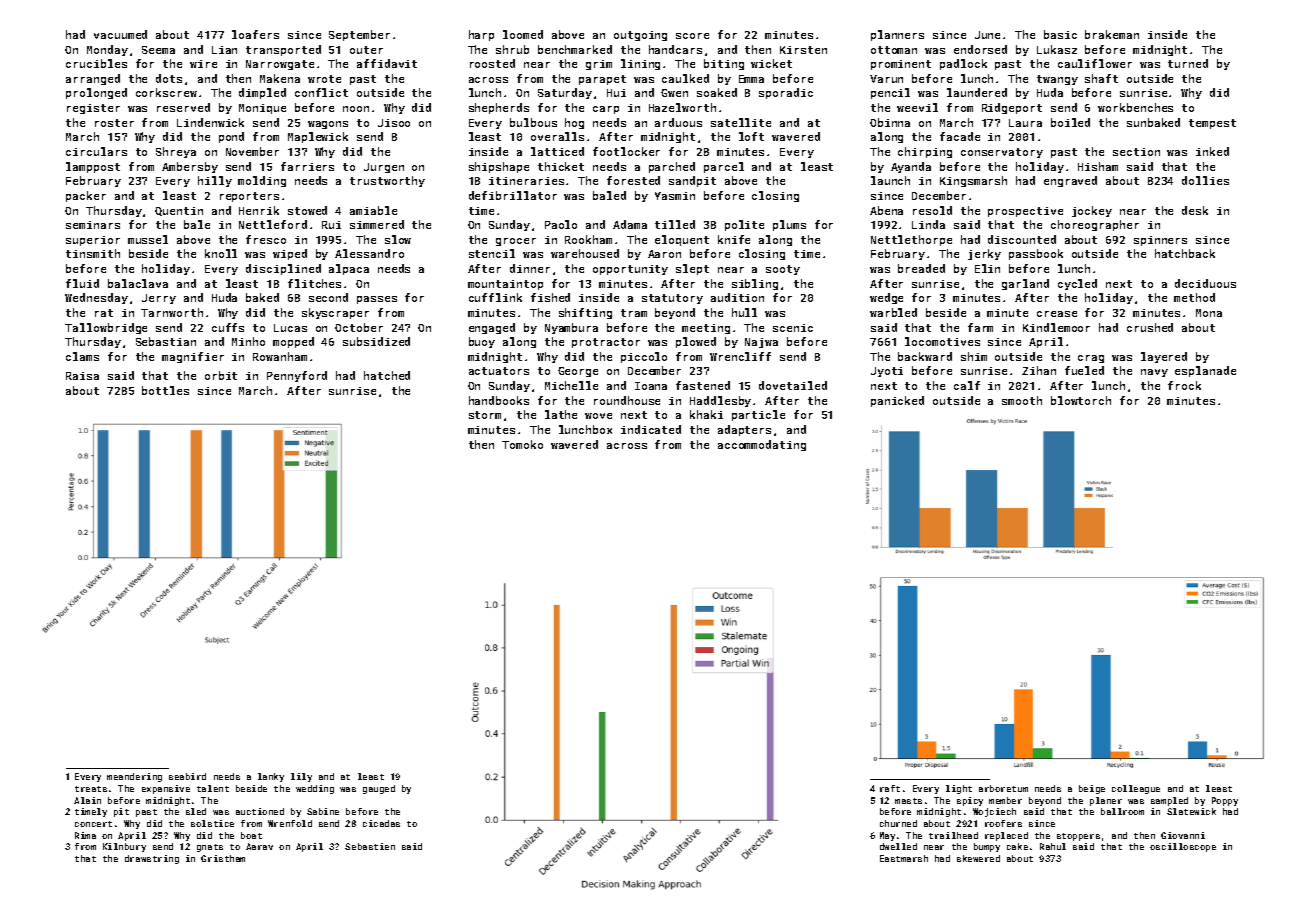 This document has height=924, width=1308. What do you see at coordinates (370, 846) in the document?
I see `Sebastien` at bounding box center [370, 846].
